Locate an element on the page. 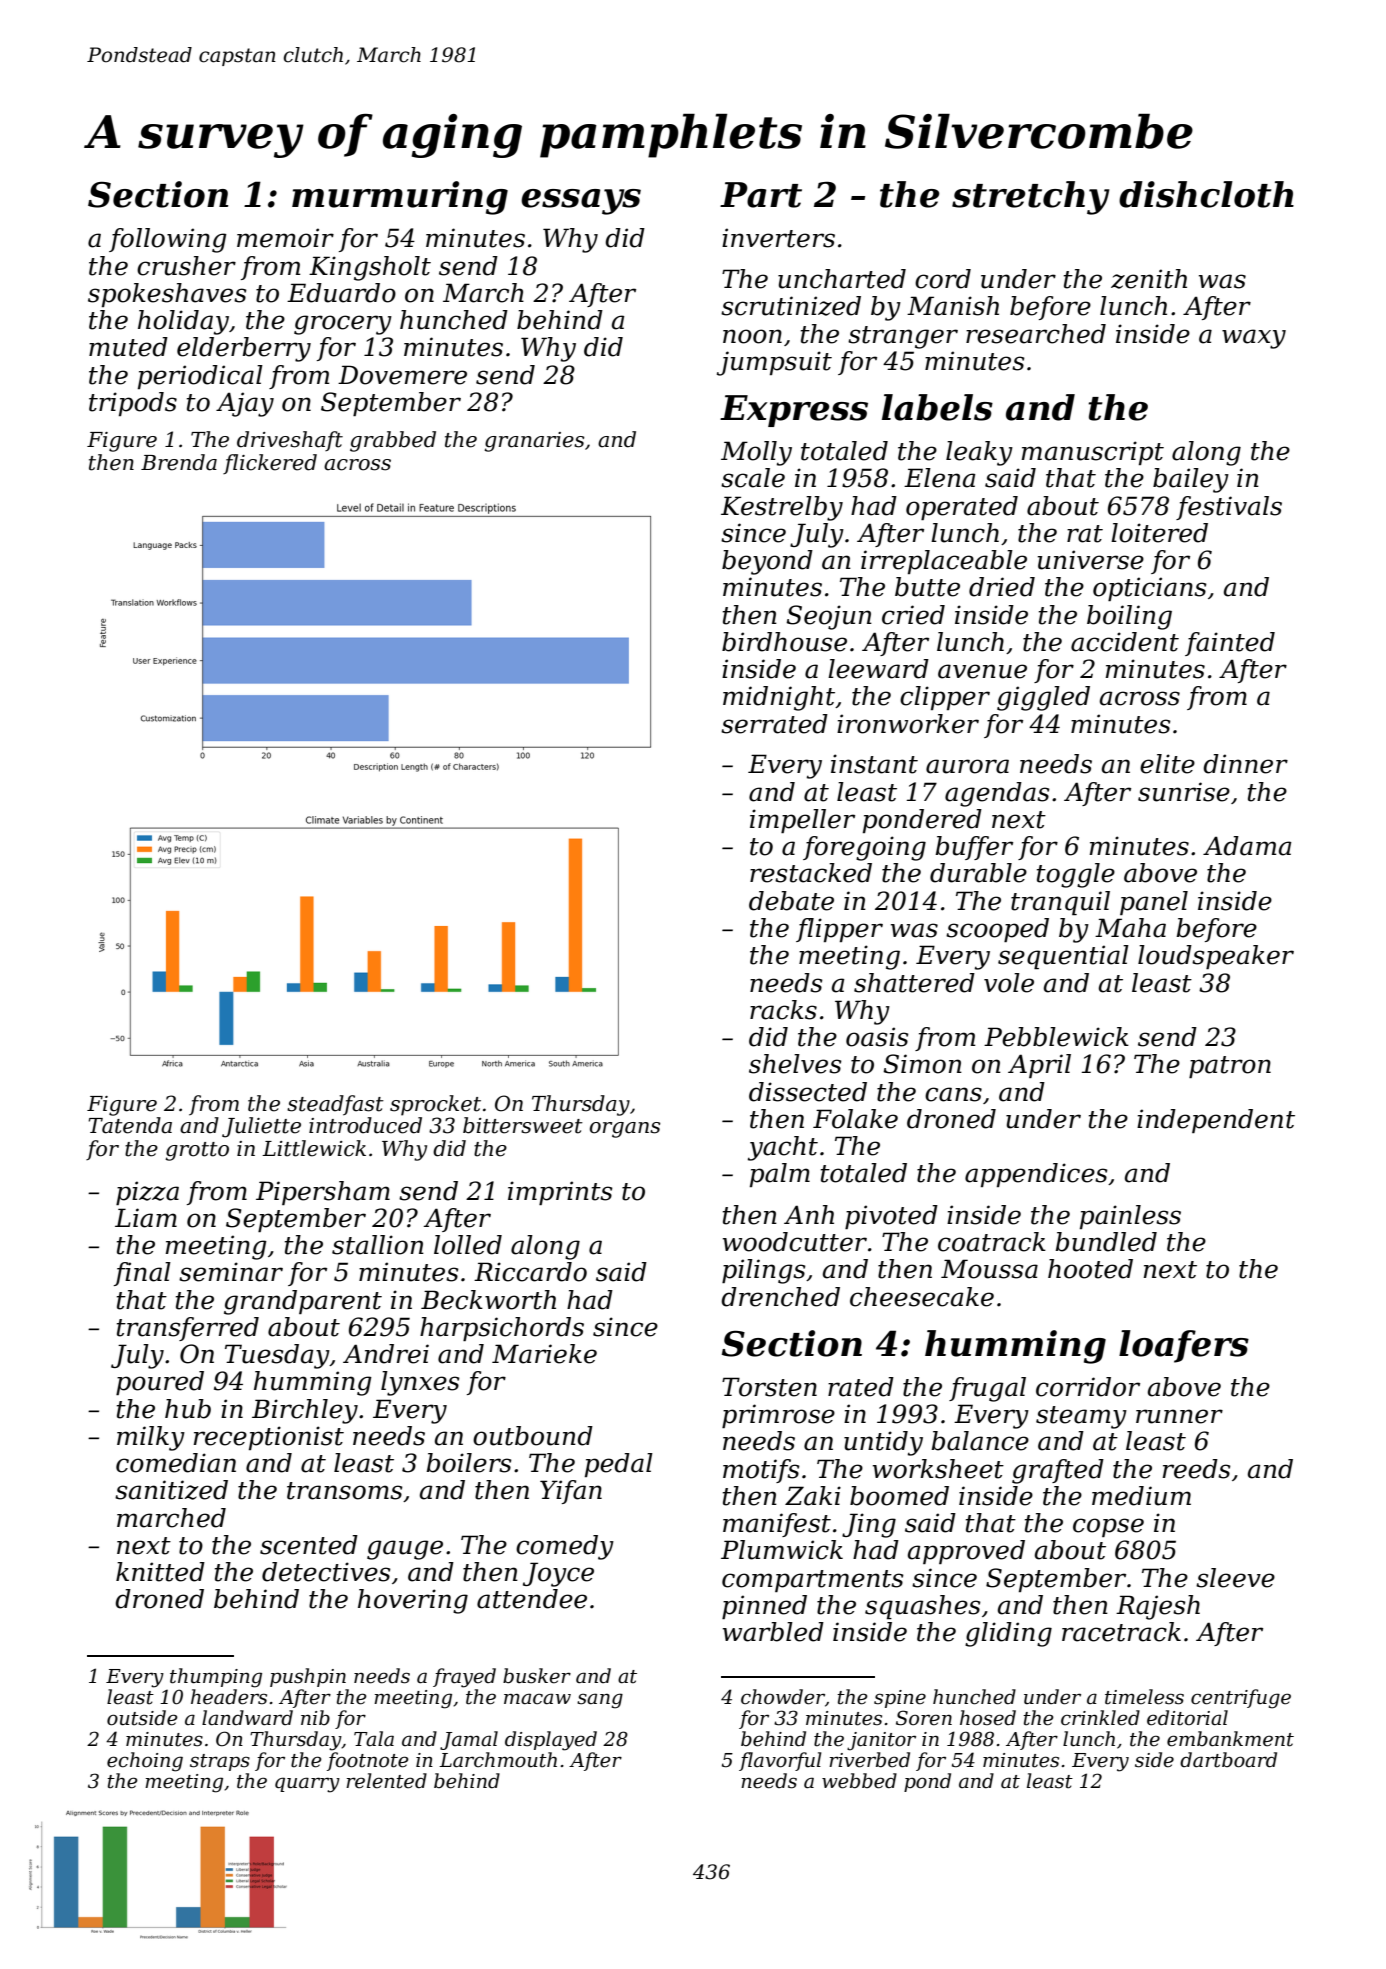 The height and width of the document is (1969, 1386). murmuring is located at coordinates (400, 198).
